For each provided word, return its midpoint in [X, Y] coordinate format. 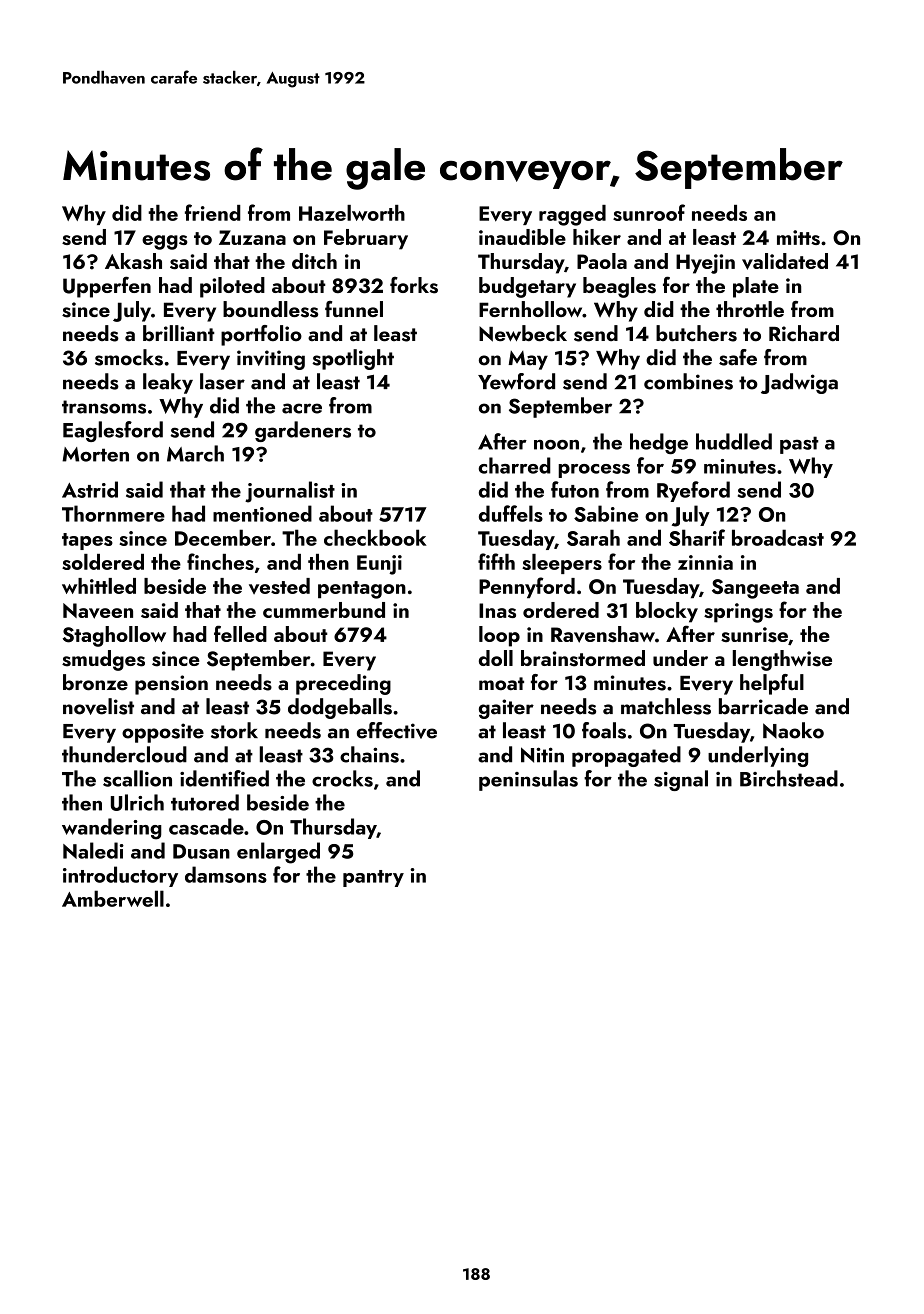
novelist [98, 706]
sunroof [649, 212]
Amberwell [113, 898]
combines [688, 381]
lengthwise [782, 660]
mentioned [262, 513]
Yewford [516, 381]
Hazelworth [352, 213]
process [594, 471]
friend [213, 212]
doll [496, 658]
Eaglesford [113, 431]
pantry [373, 878]
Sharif [697, 537]
